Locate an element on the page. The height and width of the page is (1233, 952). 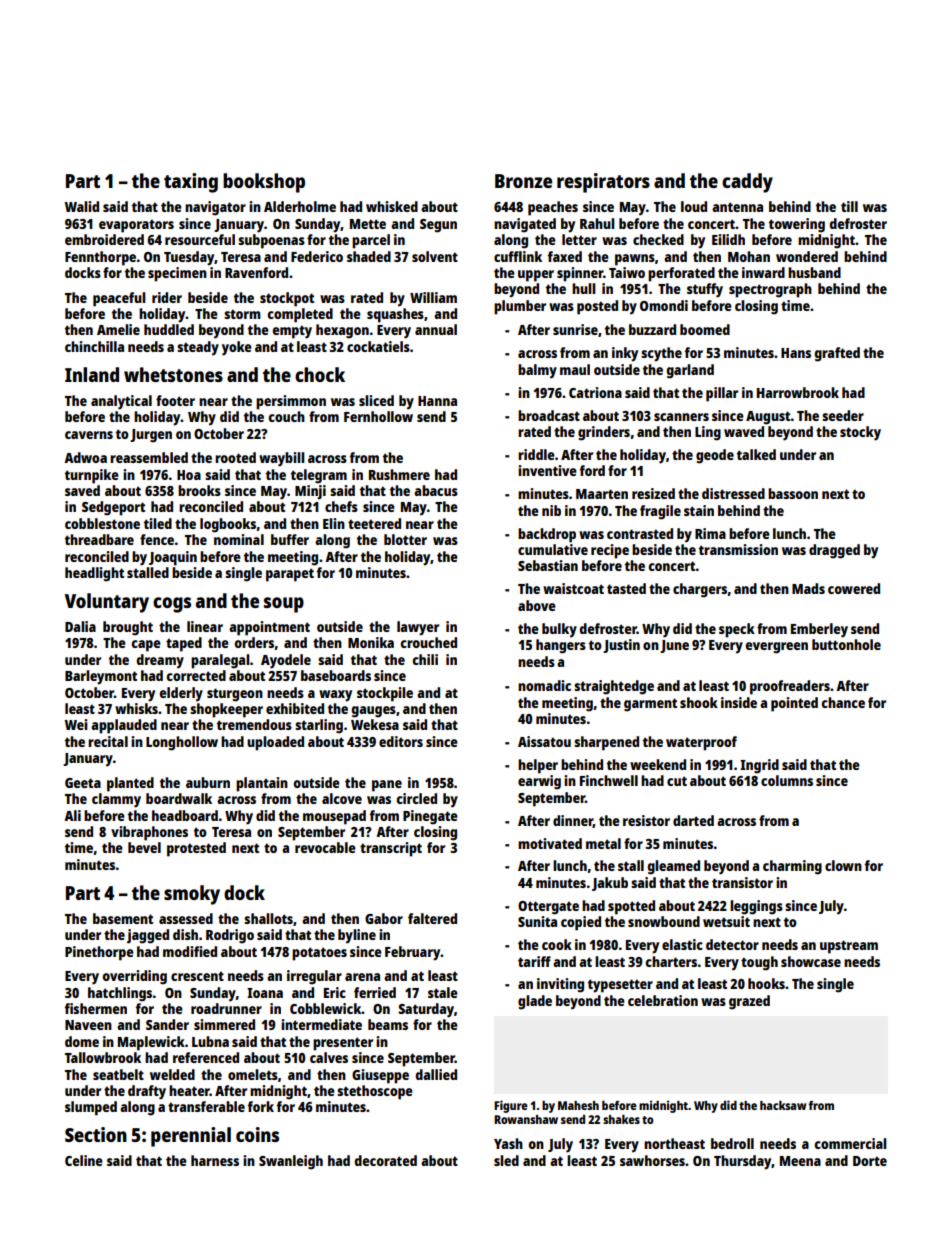
Geeta is located at coordinates (83, 783).
